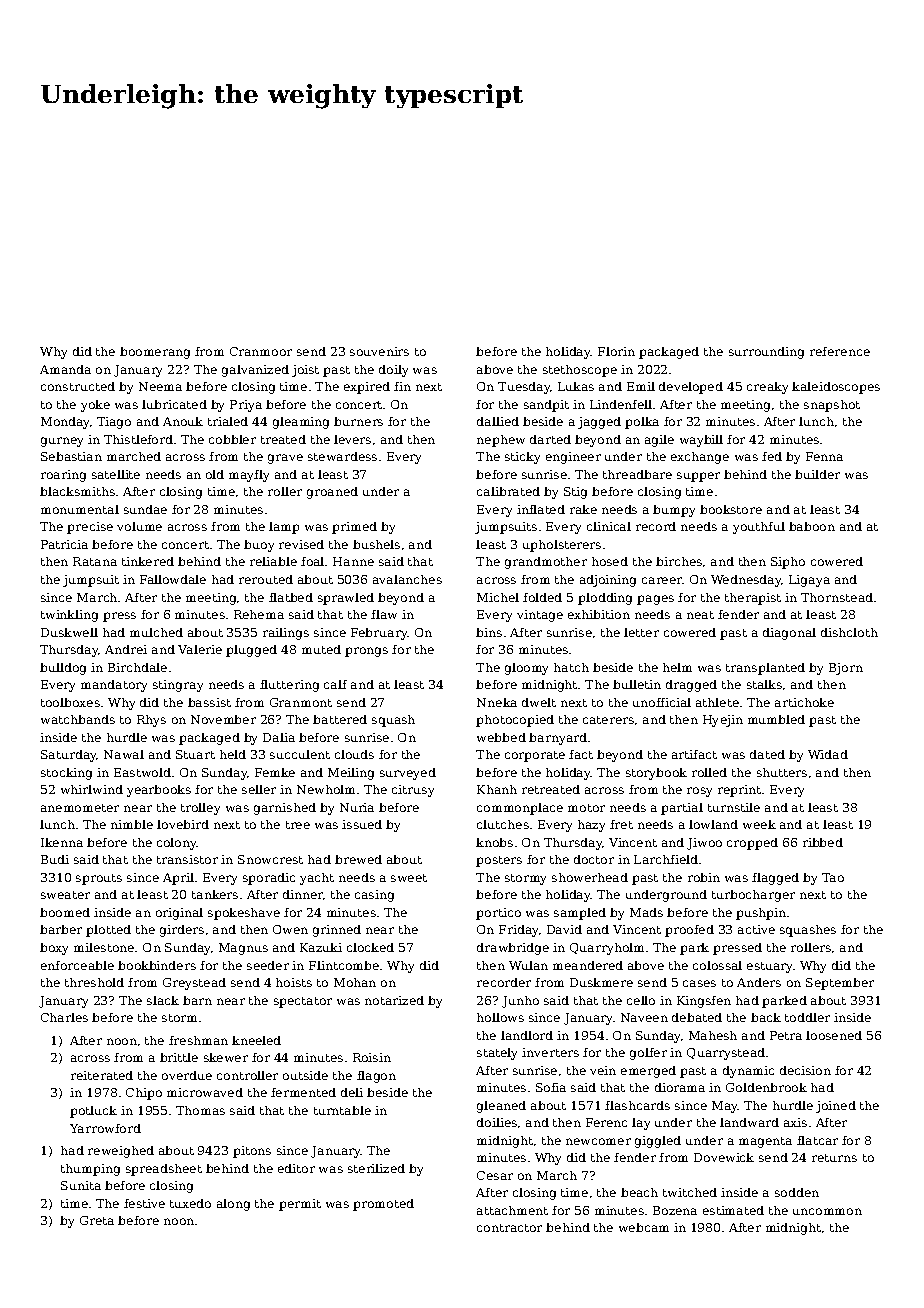 The width and height of the page is (924, 1308). What do you see at coordinates (717, 702) in the page?
I see `athlete` at bounding box center [717, 702].
